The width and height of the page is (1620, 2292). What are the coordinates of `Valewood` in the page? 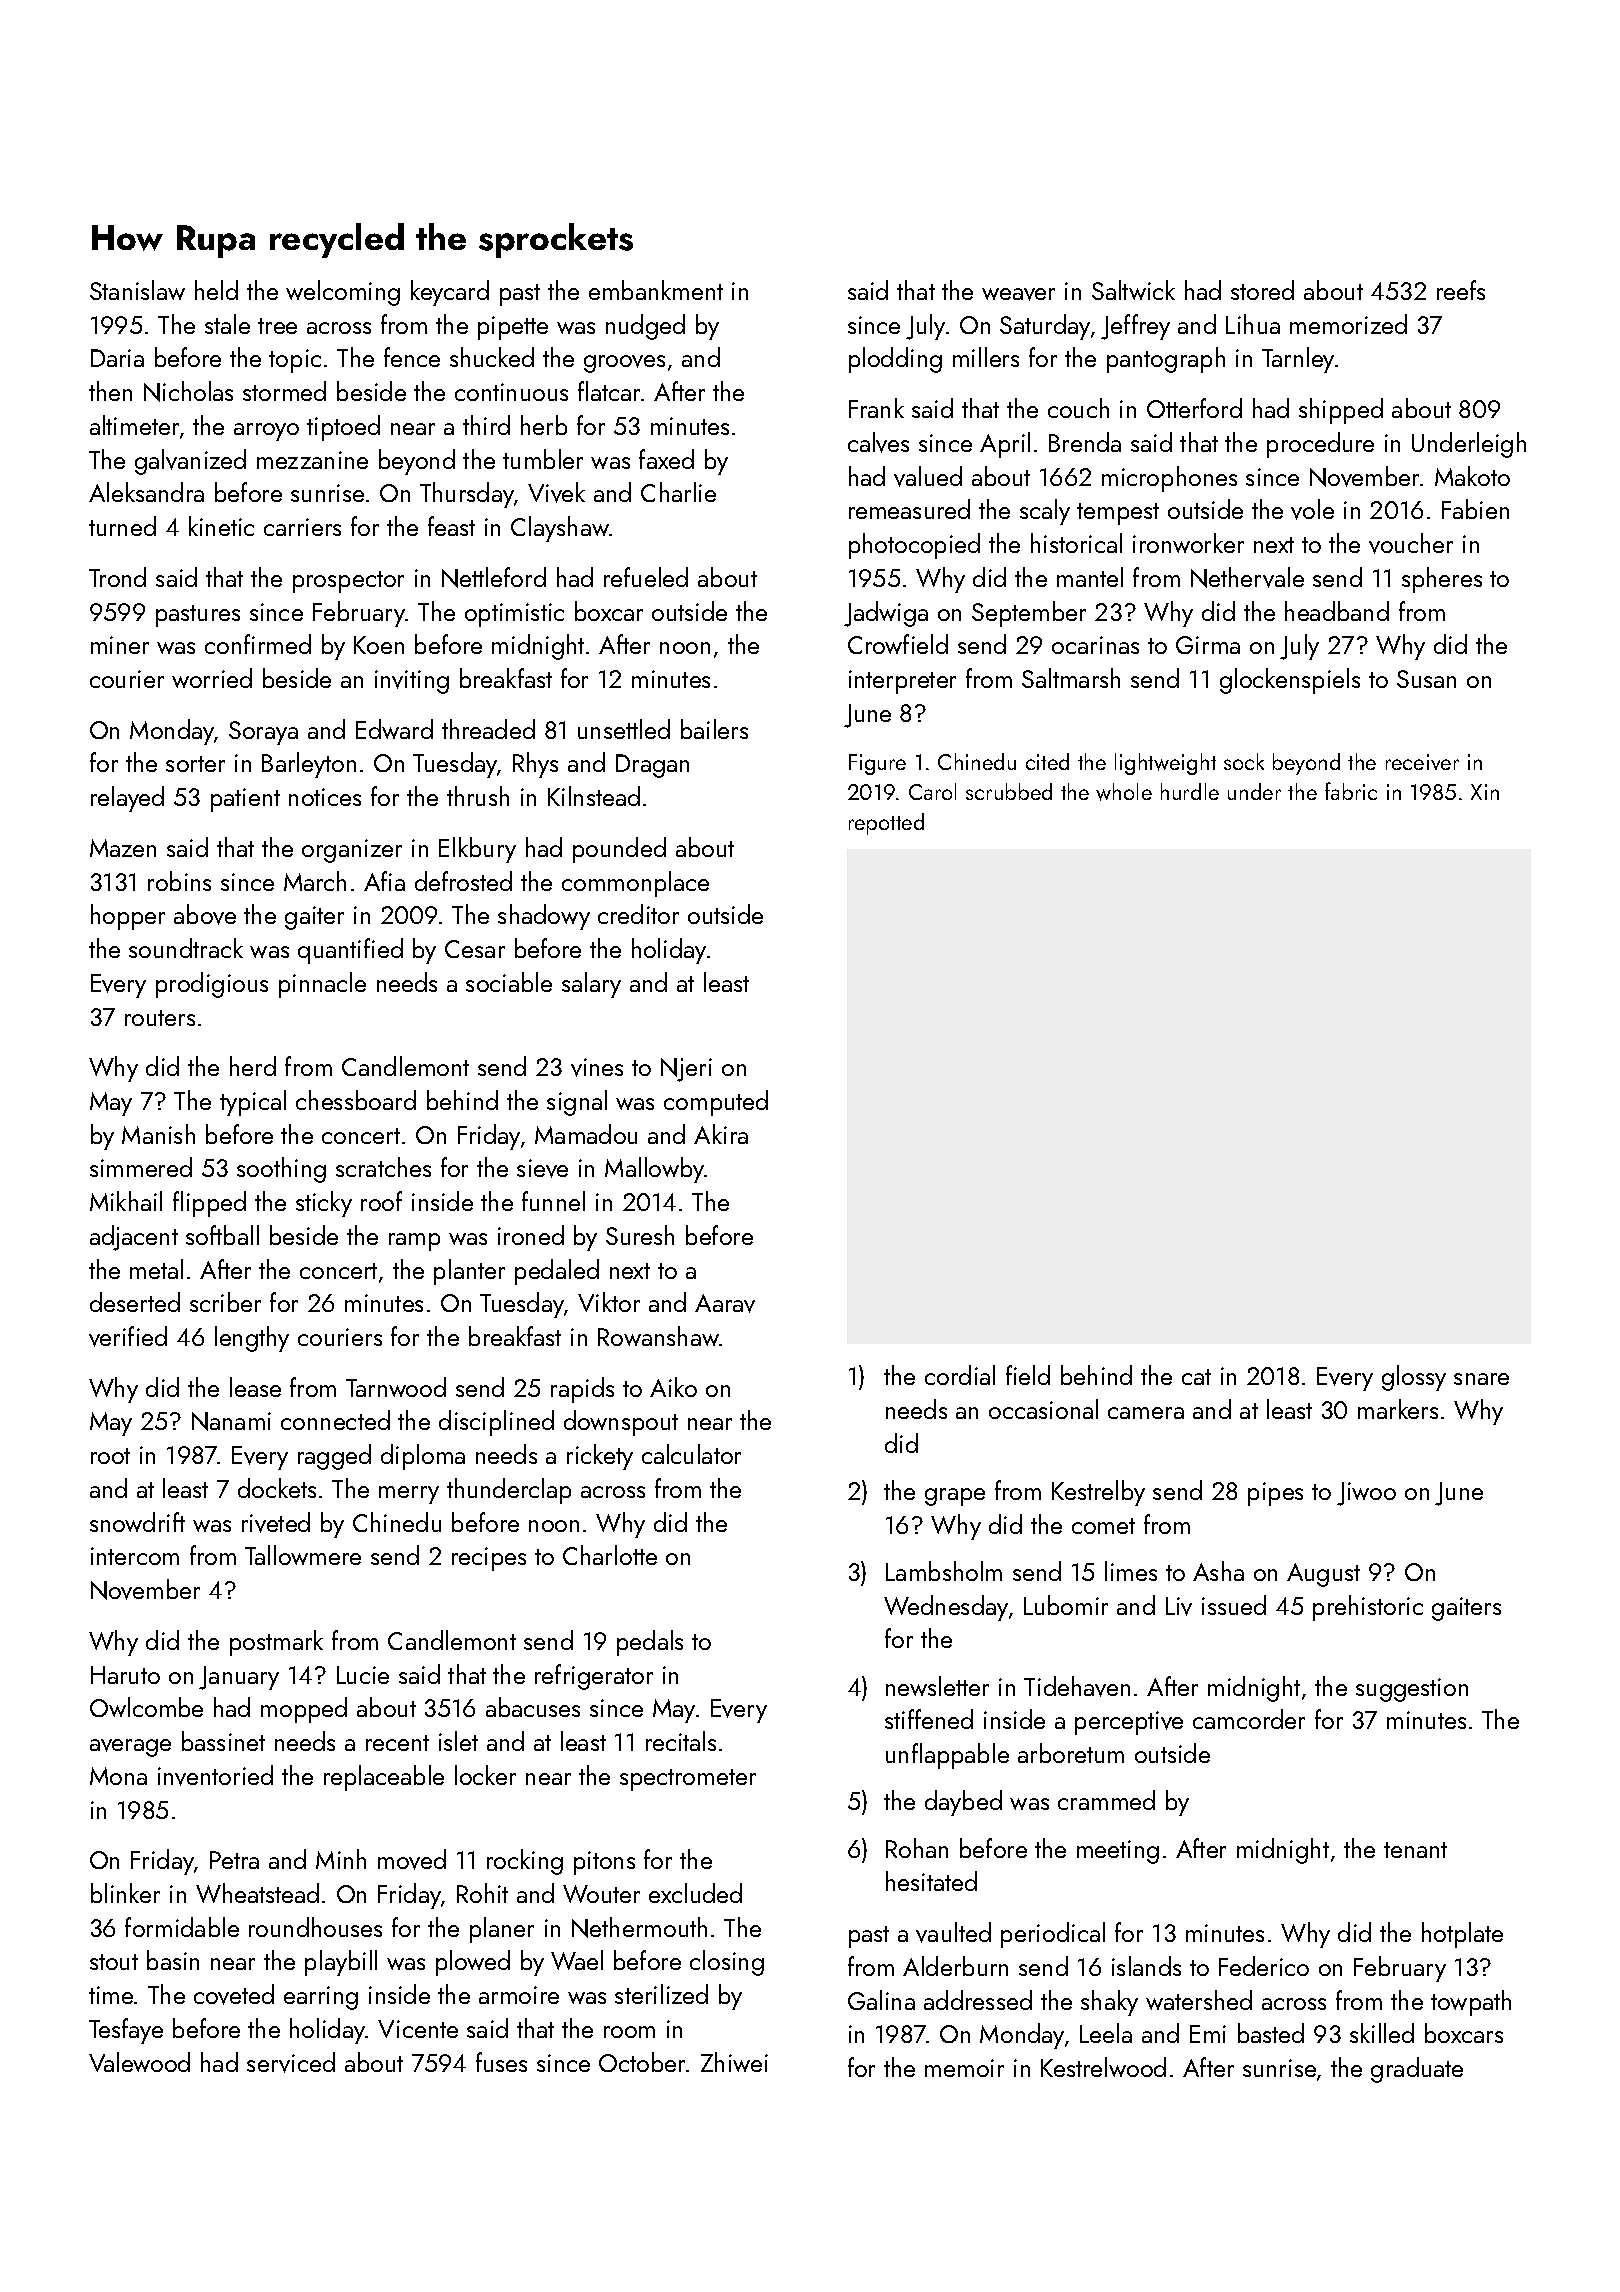 It's located at (139, 2062).
